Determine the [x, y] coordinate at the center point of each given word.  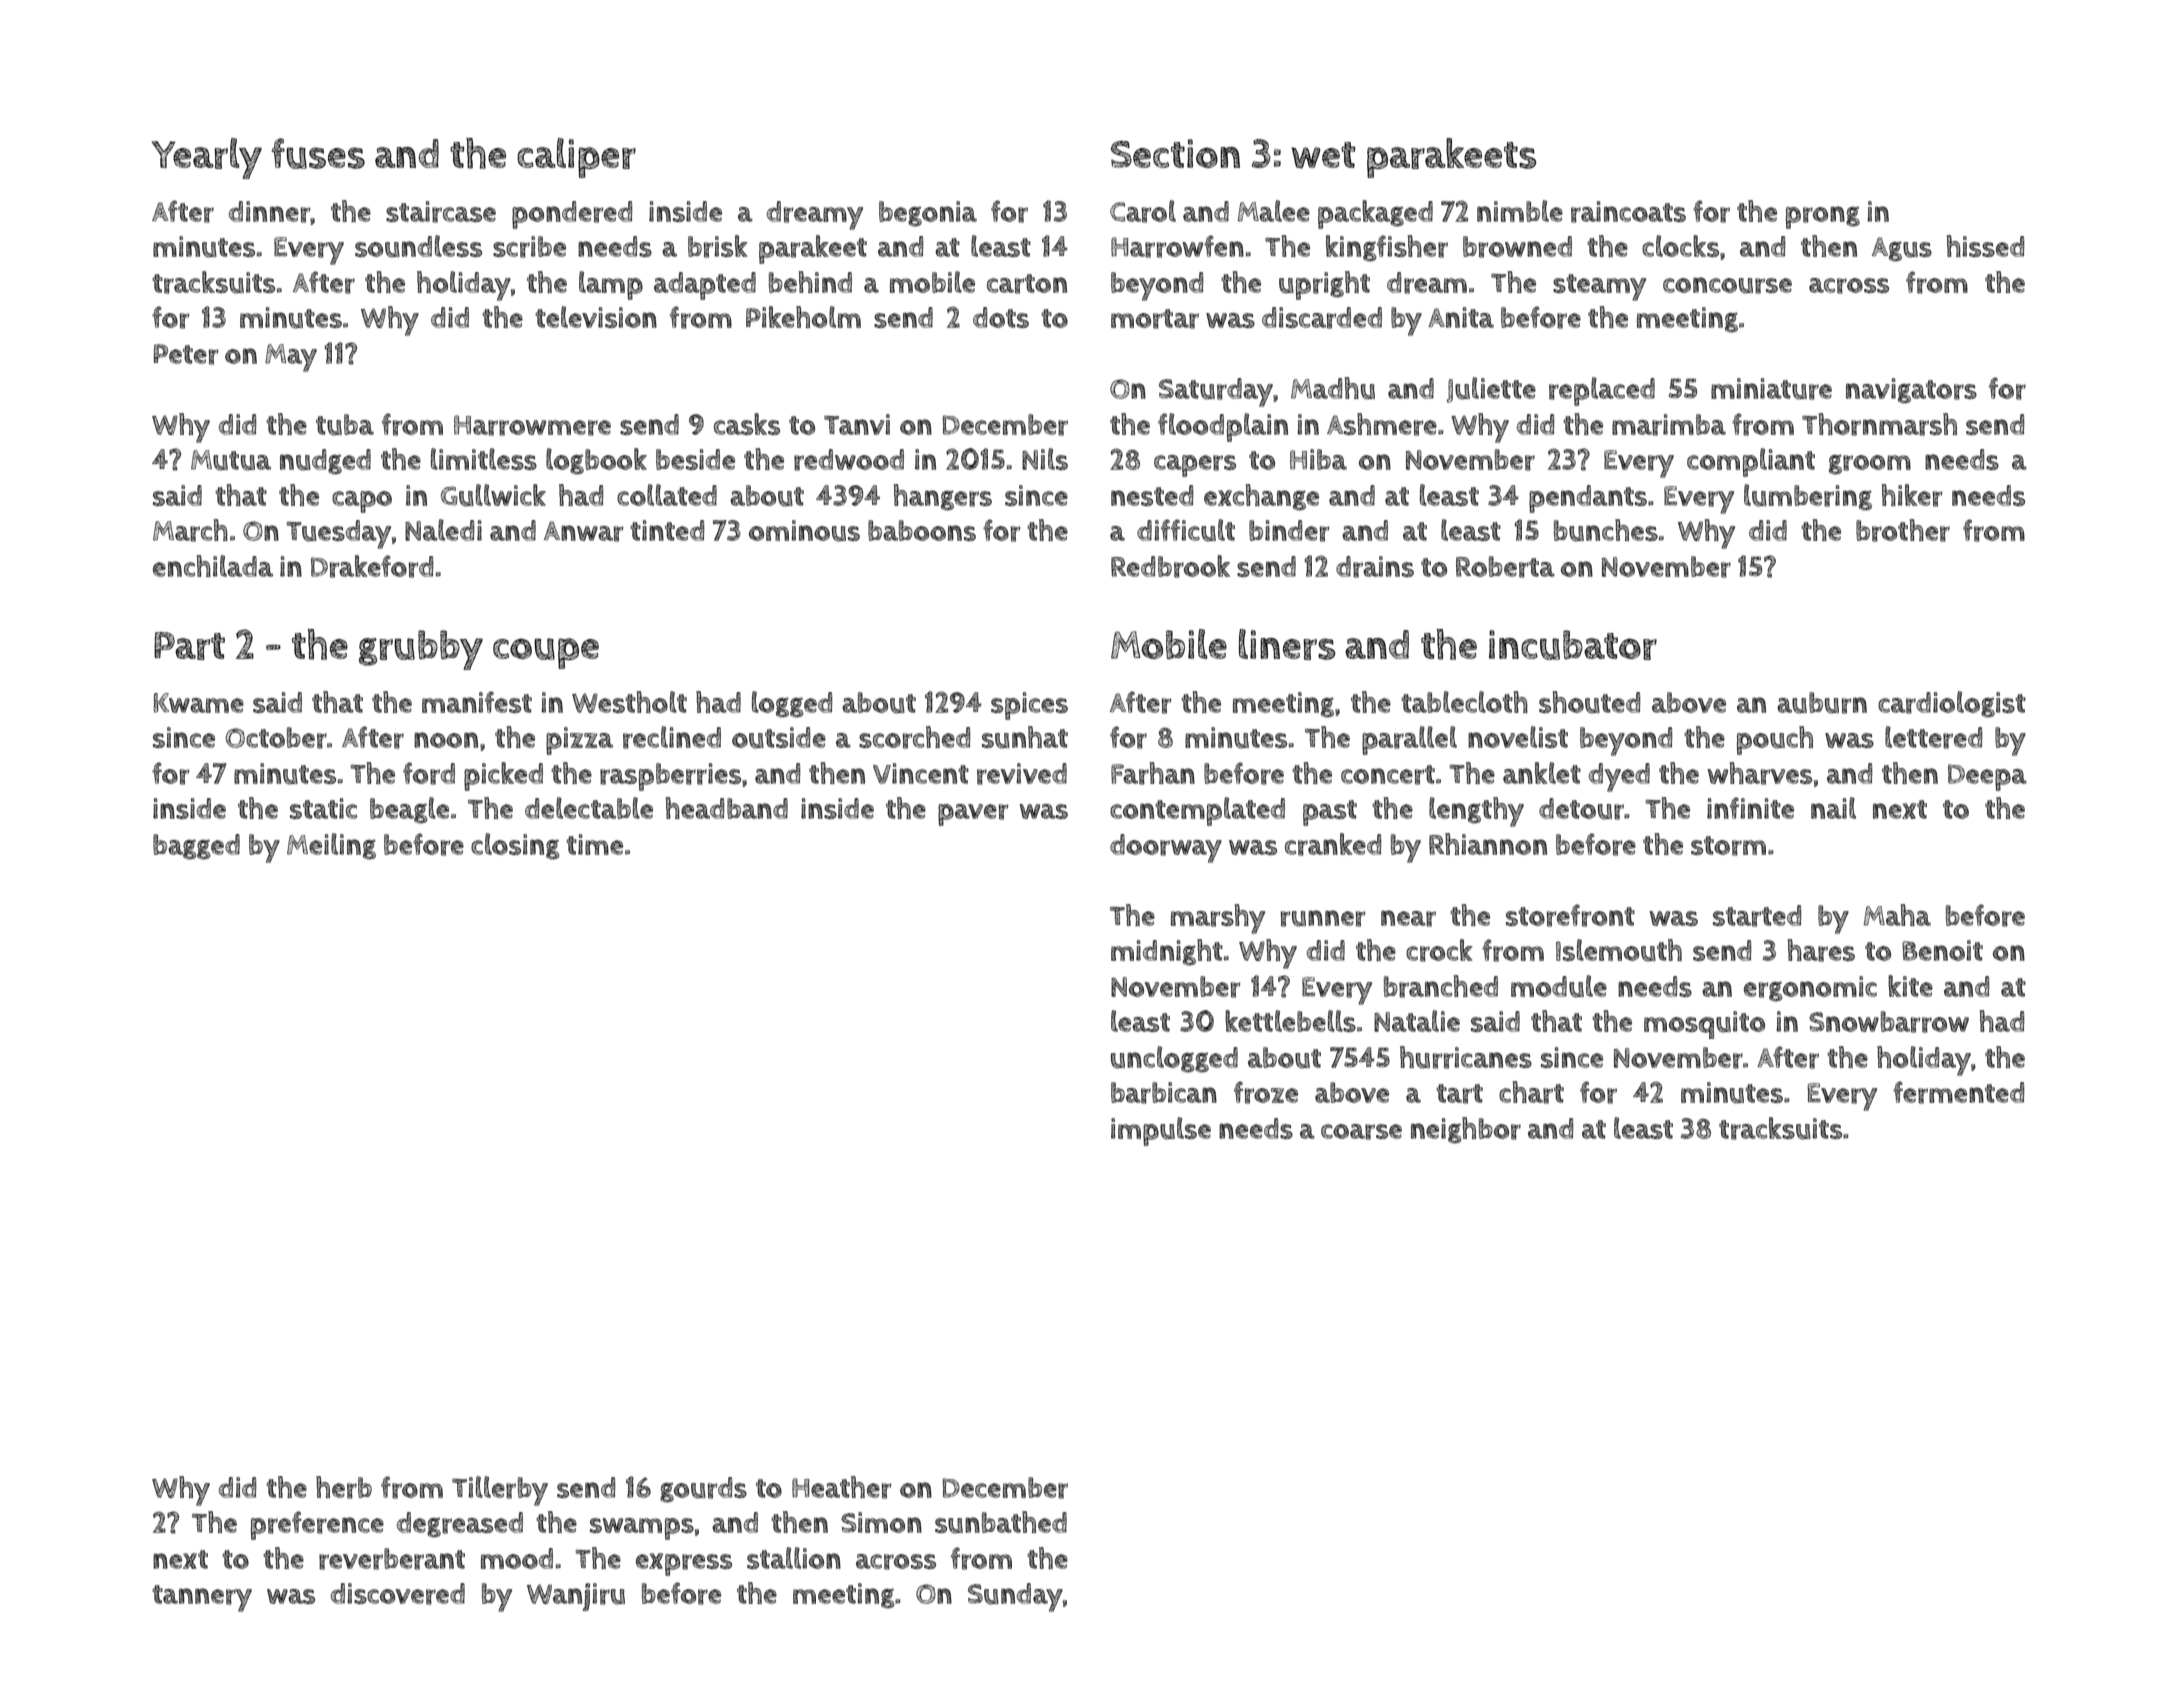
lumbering [1808, 497]
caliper [576, 158]
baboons [922, 530]
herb [344, 1487]
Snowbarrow [1889, 1022]
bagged [196, 847]
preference [317, 1525]
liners [1287, 644]
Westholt [629, 702]
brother [1903, 530]
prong [1823, 217]
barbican [1164, 1093]
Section [1175, 153]
